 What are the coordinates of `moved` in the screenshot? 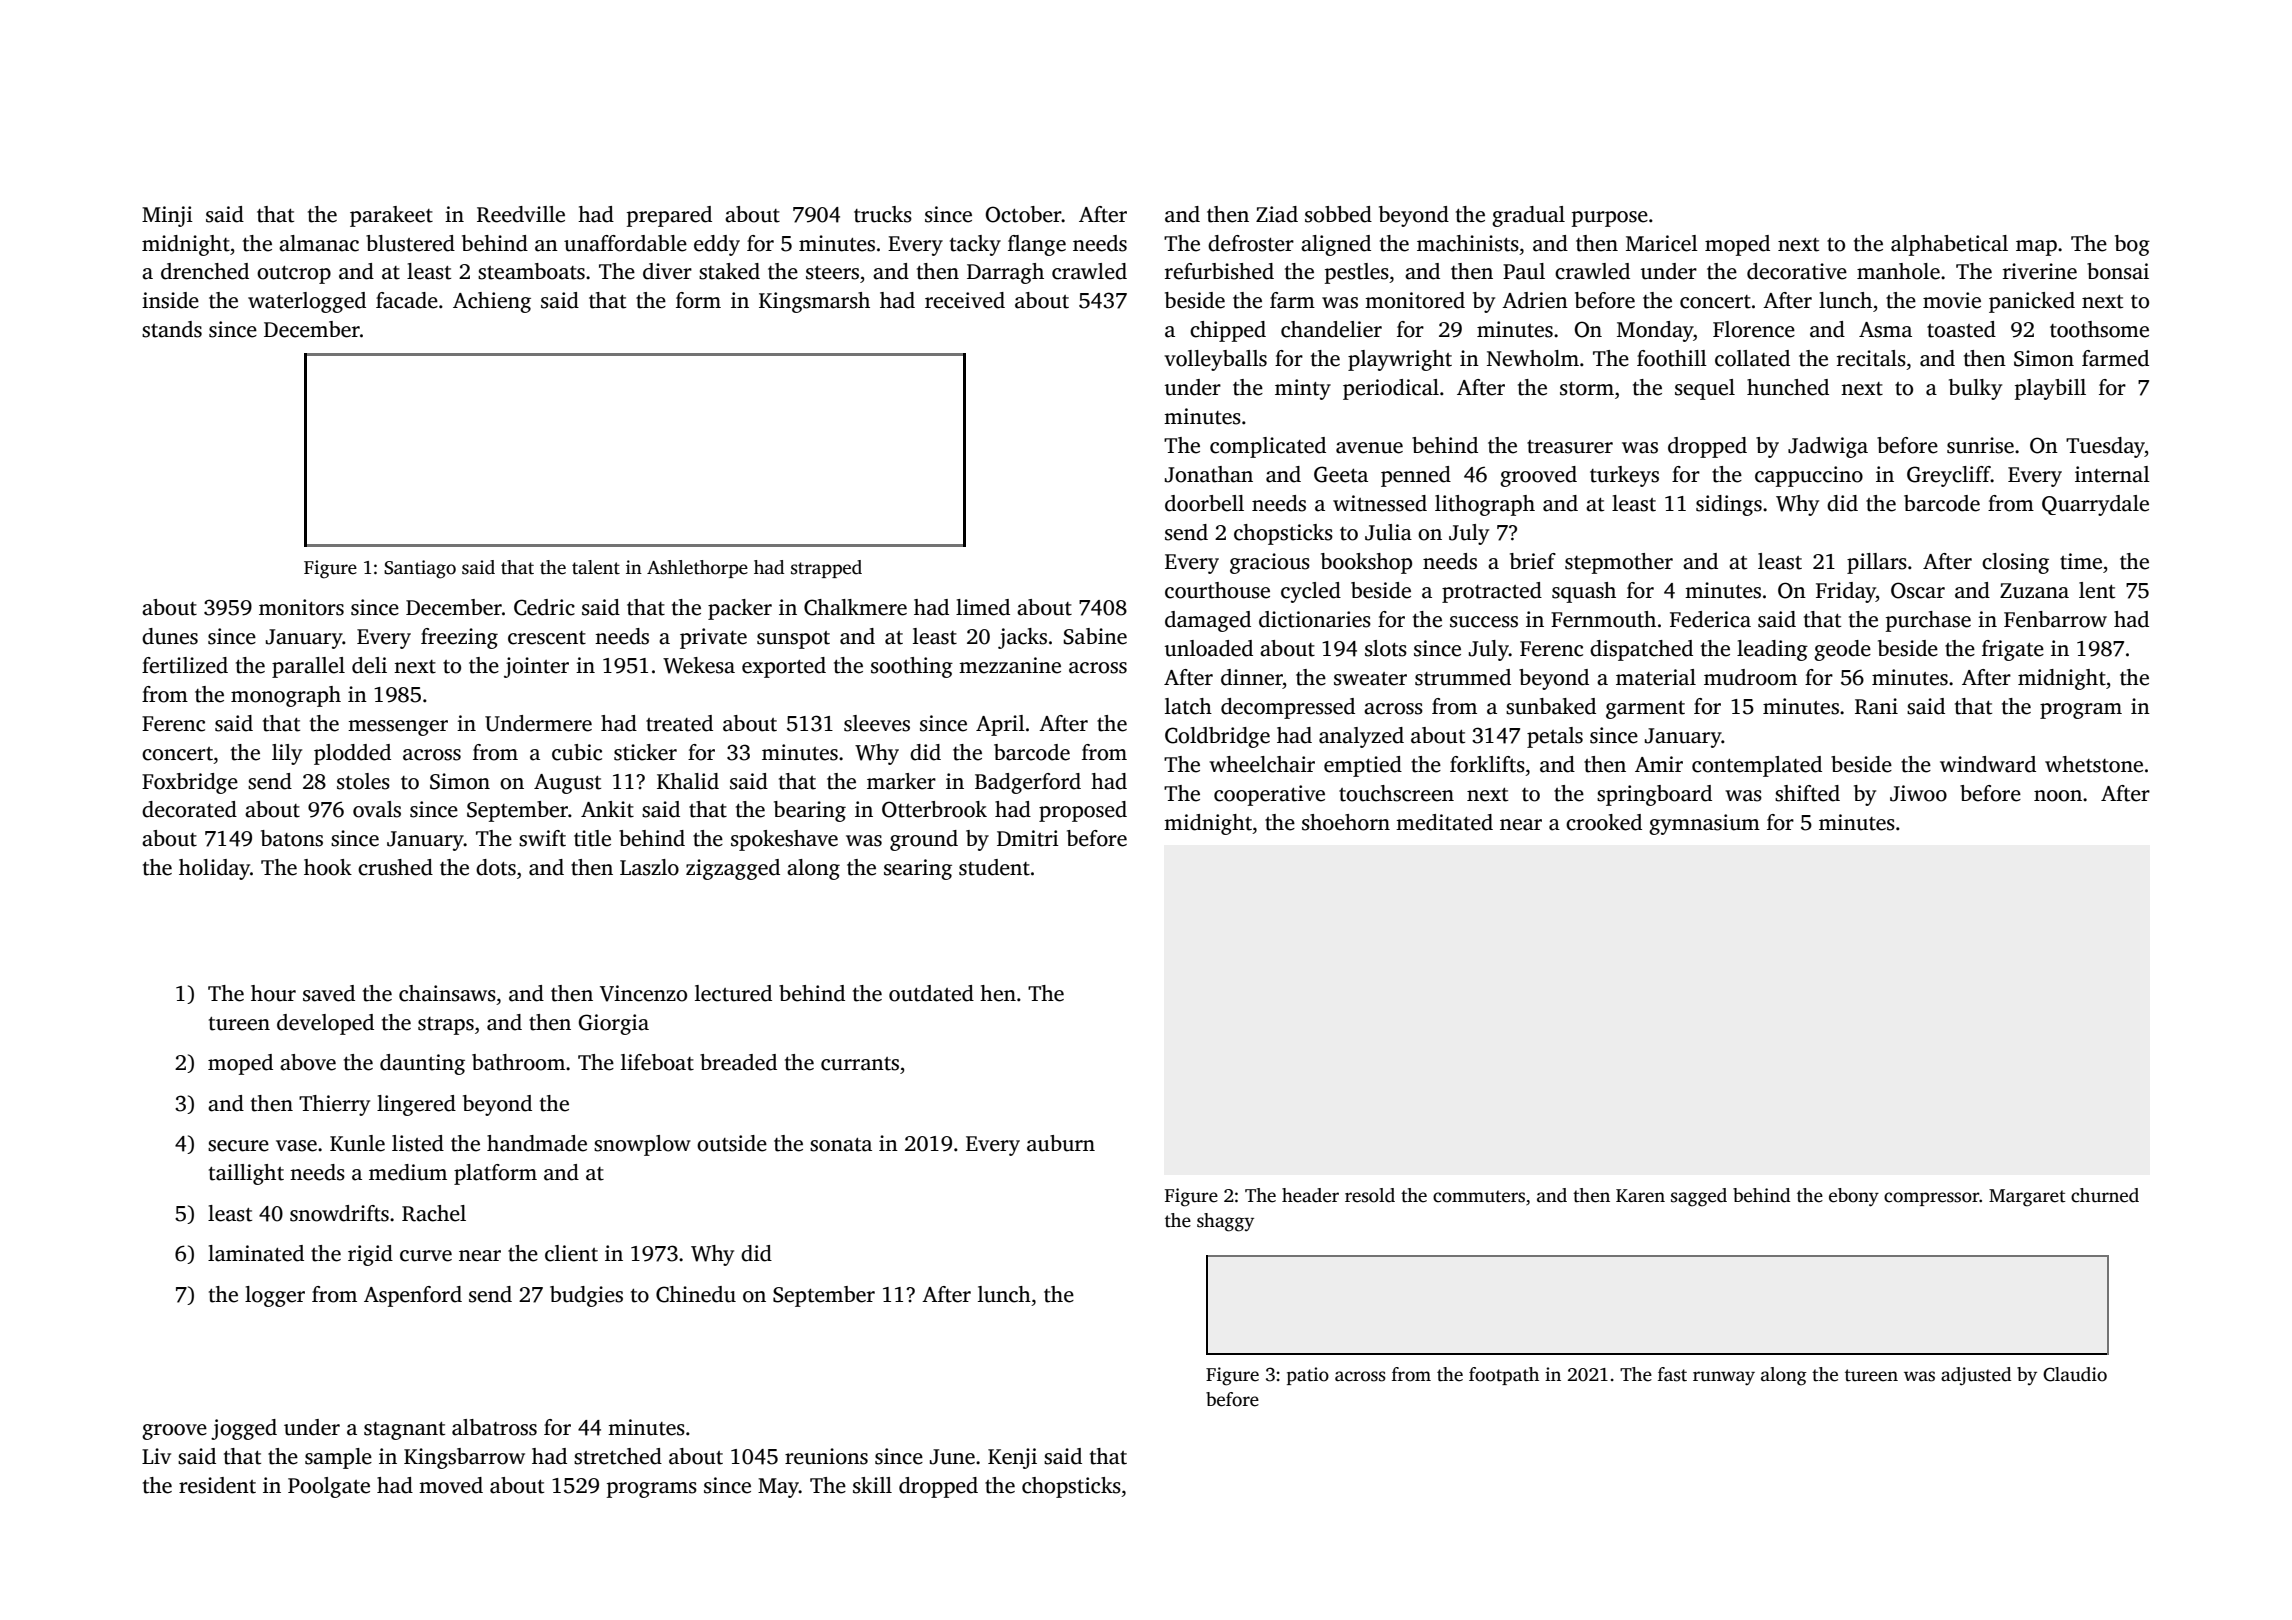 It's located at (451, 1485).
